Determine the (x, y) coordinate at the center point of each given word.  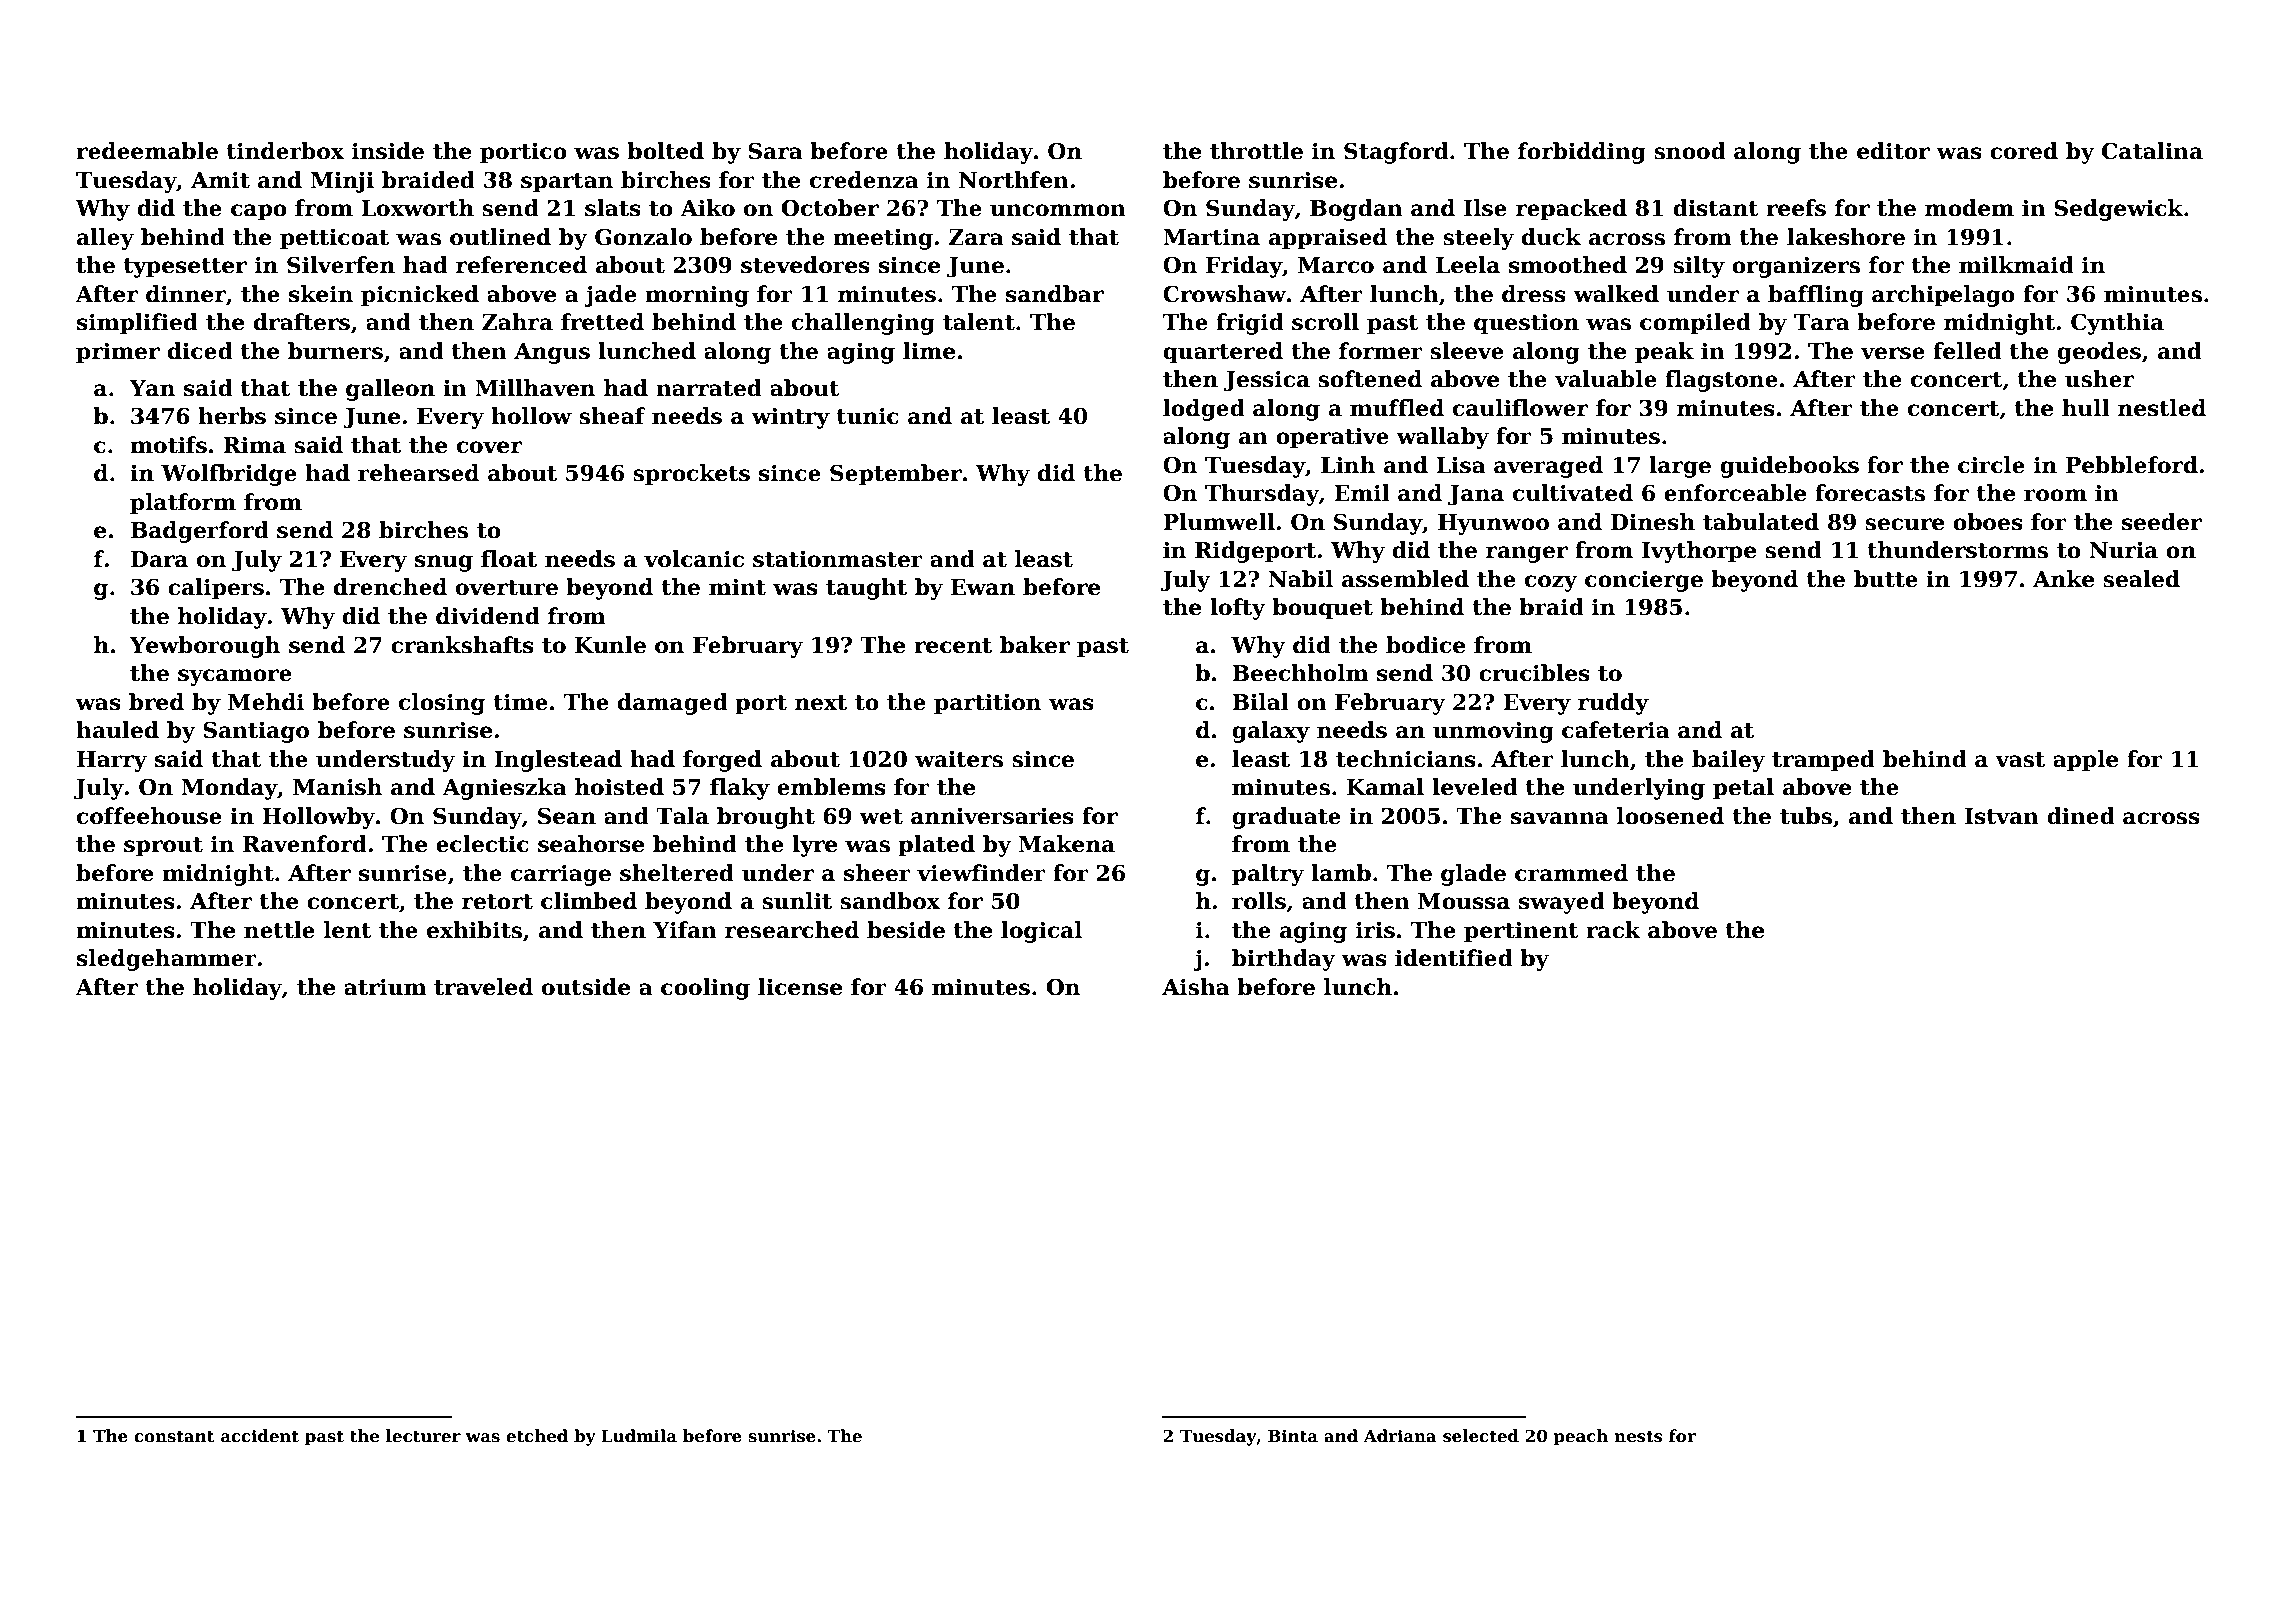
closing (442, 704)
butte (1886, 579)
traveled (483, 987)
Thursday (1262, 495)
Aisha (1196, 987)
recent (953, 646)
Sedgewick (2118, 210)
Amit (220, 180)
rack (1613, 930)
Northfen (1014, 180)
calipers (216, 589)
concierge (1644, 581)
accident (260, 1436)
